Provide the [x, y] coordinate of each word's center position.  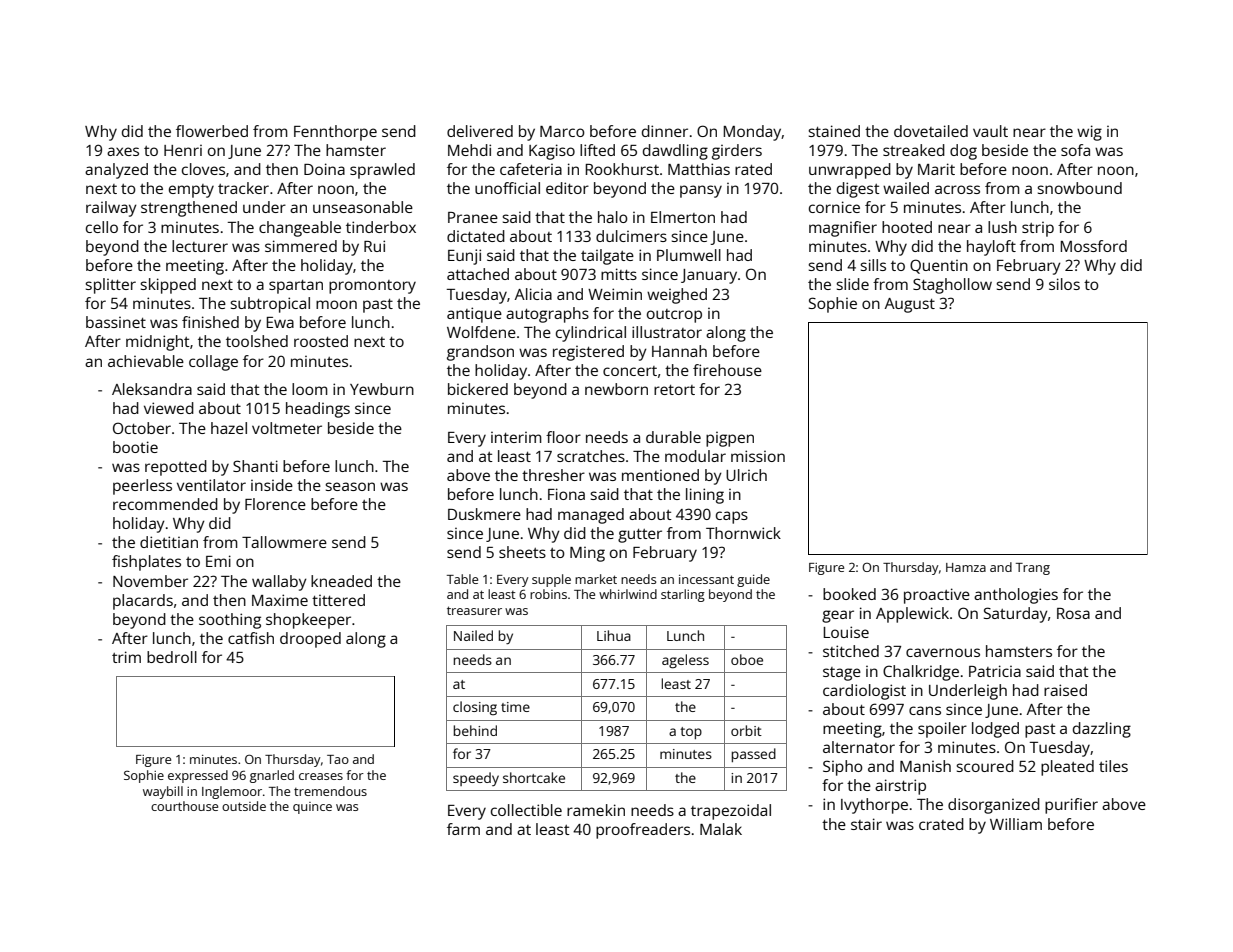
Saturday [1016, 615]
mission [758, 456]
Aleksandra [152, 389]
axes [123, 151]
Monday [752, 133]
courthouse [184, 806]
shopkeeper [308, 621]
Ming [587, 554]
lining [705, 496]
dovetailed [931, 131]
